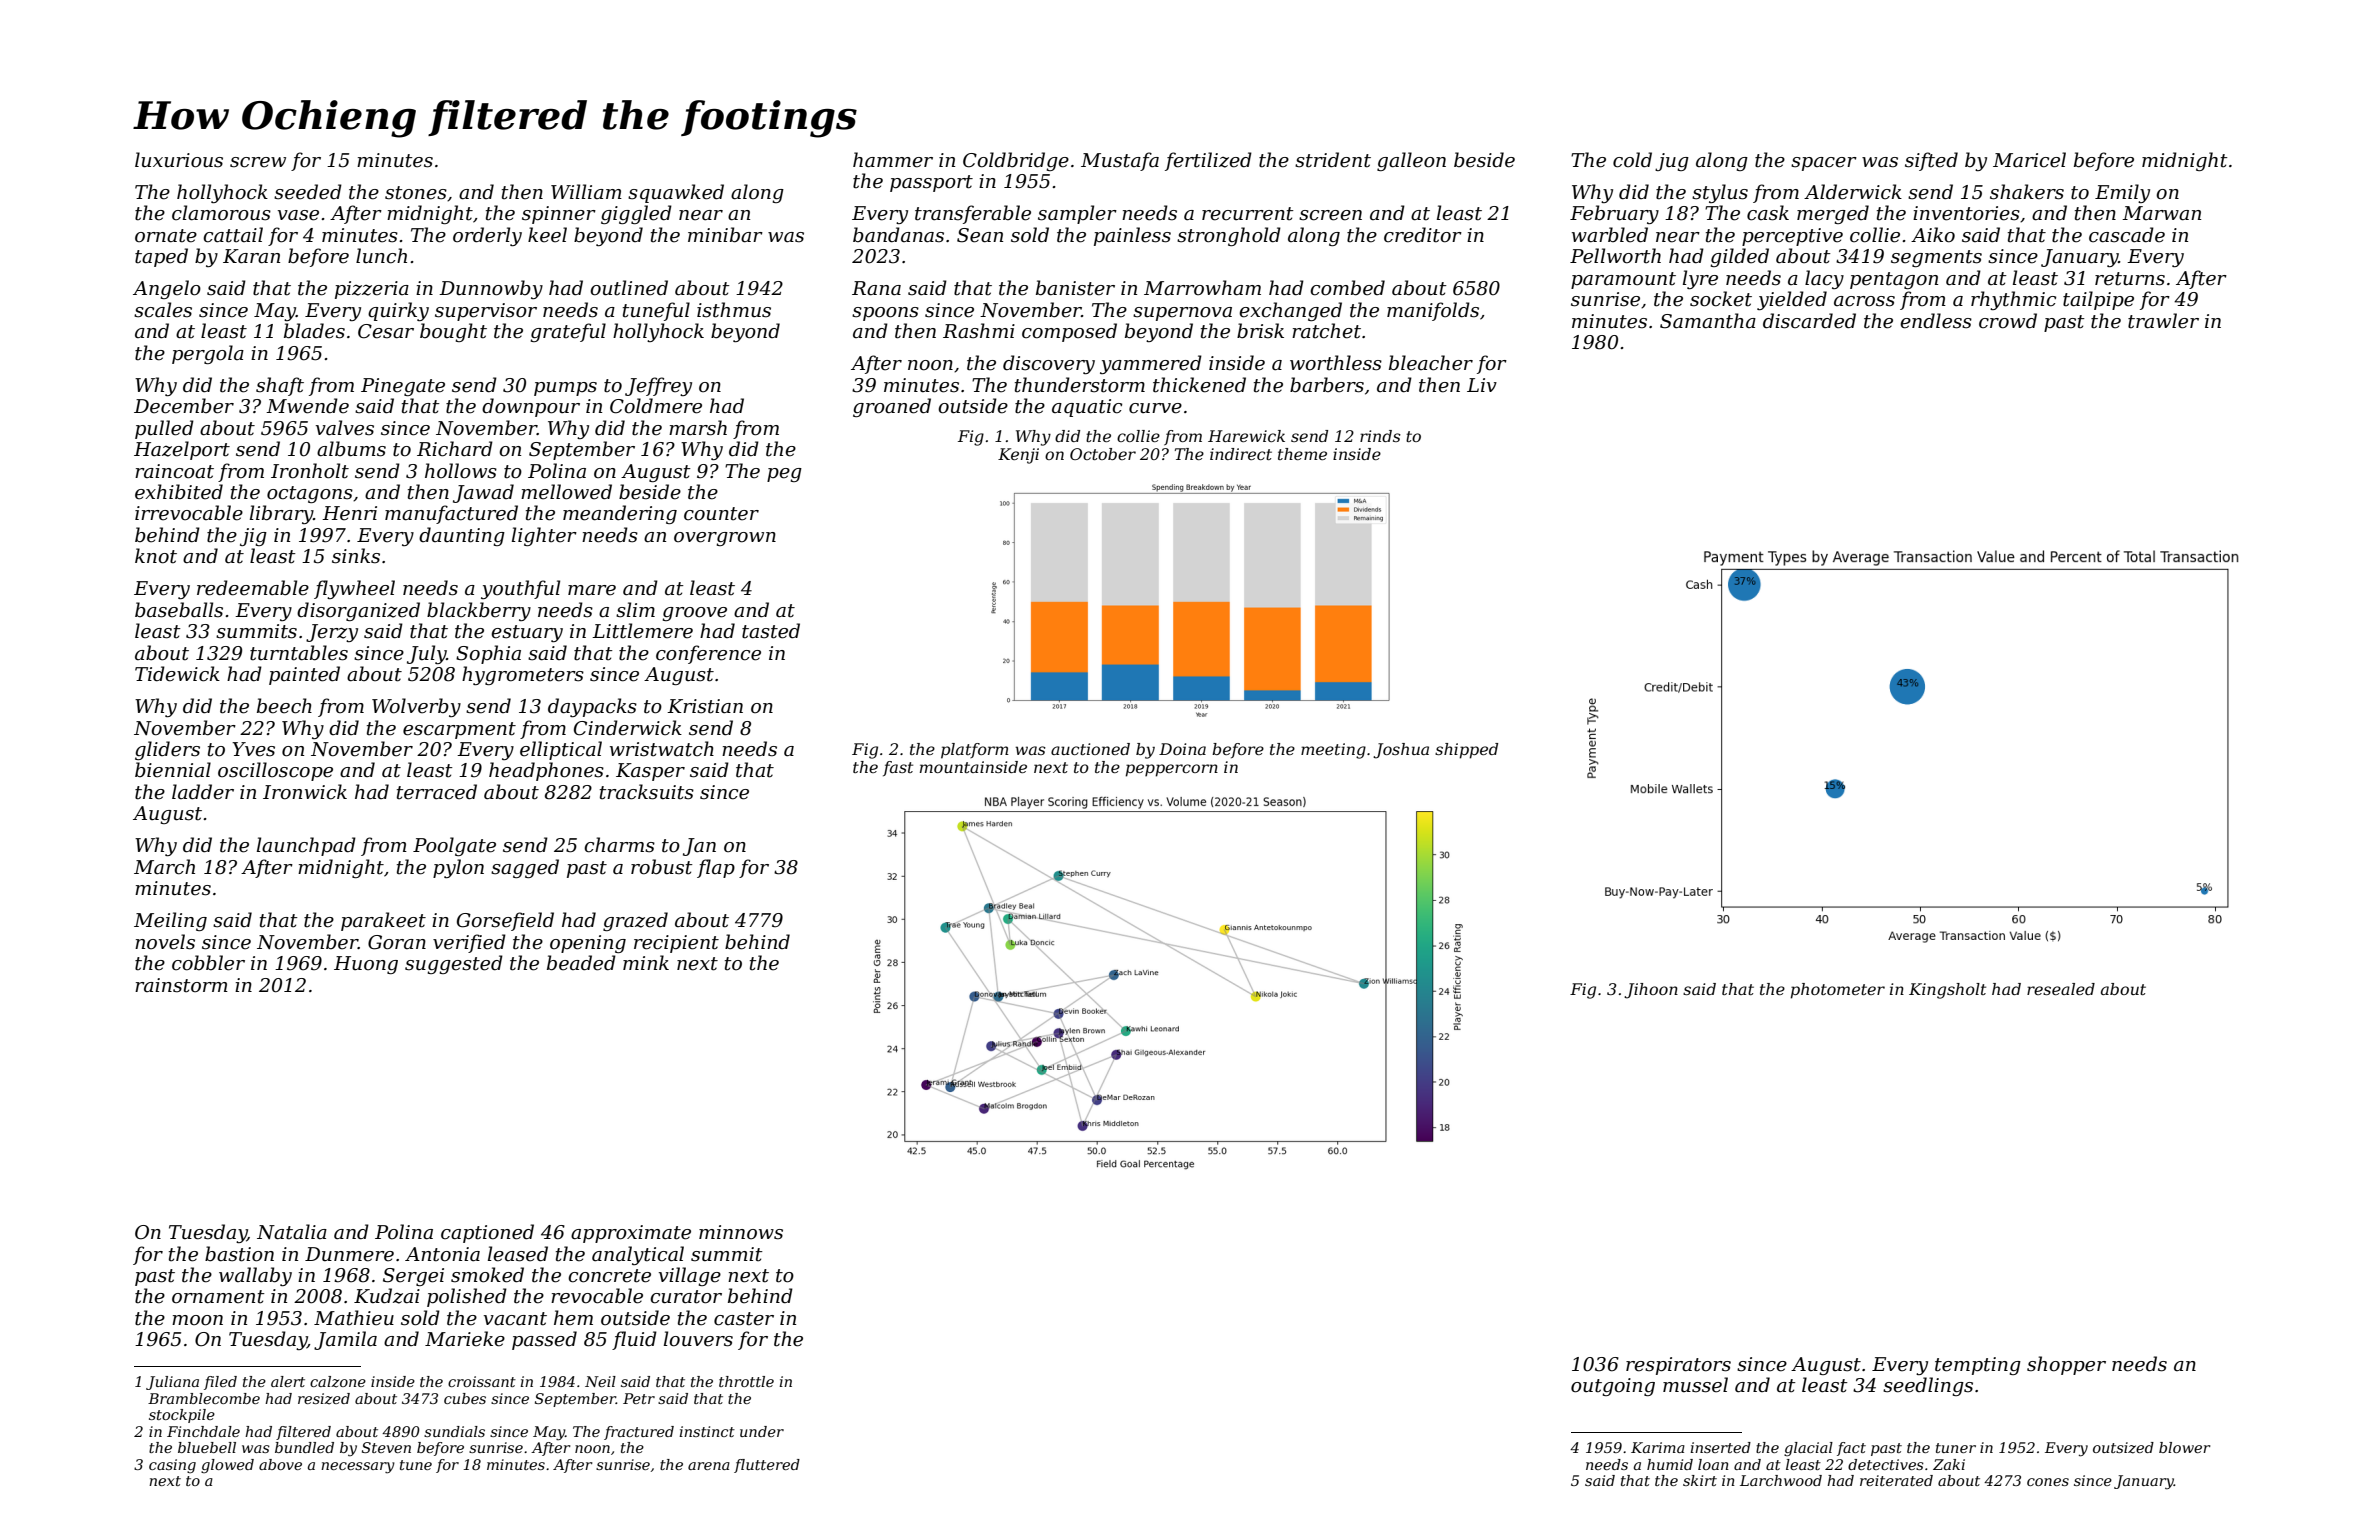 The width and height of the screenshot is (2380, 1540). What do you see at coordinates (1809, 321) in the screenshot?
I see `discarded` at bounding box center [1809, 321].
